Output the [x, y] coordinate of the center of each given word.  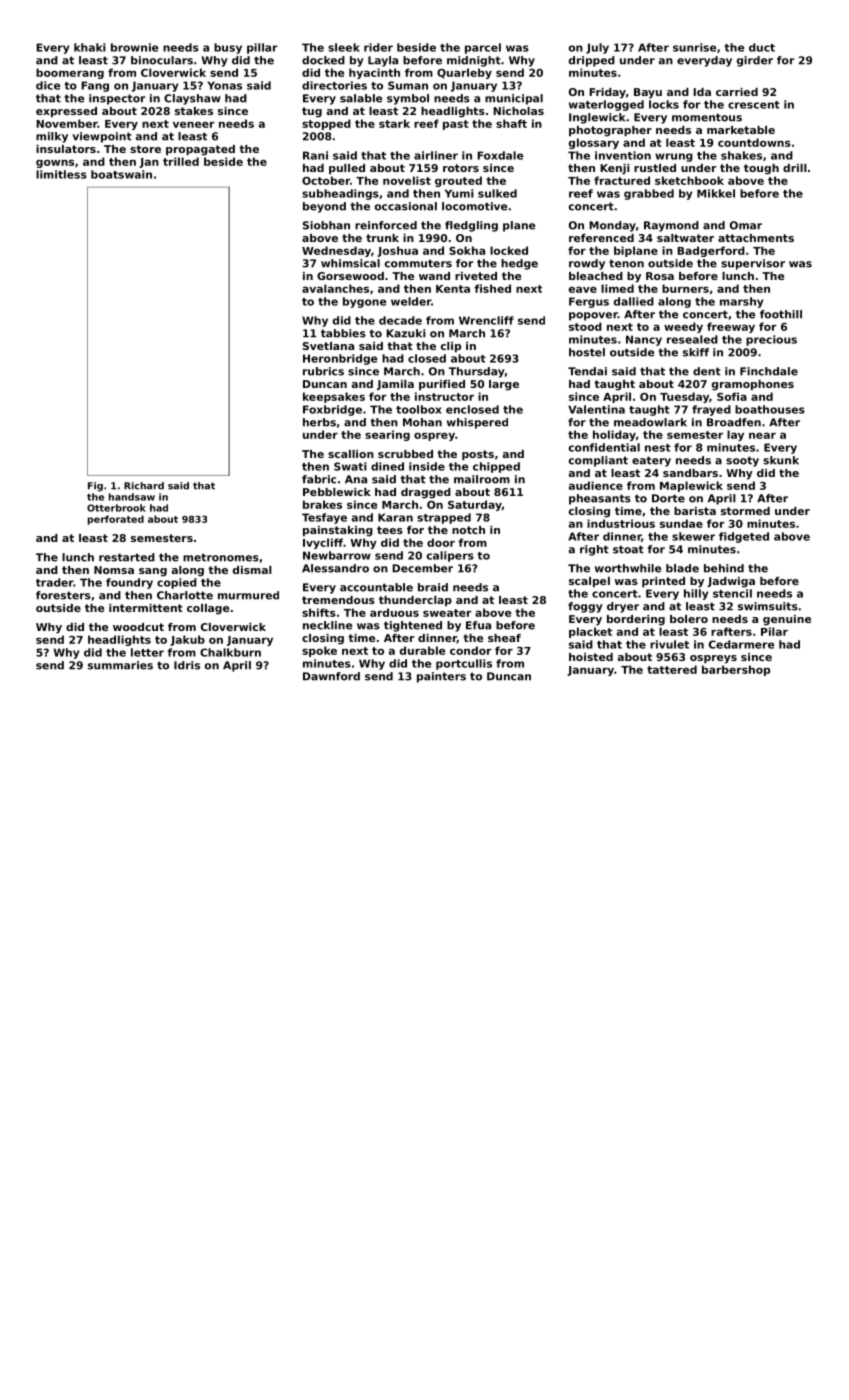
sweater [447, 613]
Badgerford [711, 251]
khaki [90, 47]
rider [378, 47]
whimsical [350, 263]
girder [755, 61]
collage [208, 609]
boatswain [121, 174]
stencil [732, 593]
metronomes [221, 557]
